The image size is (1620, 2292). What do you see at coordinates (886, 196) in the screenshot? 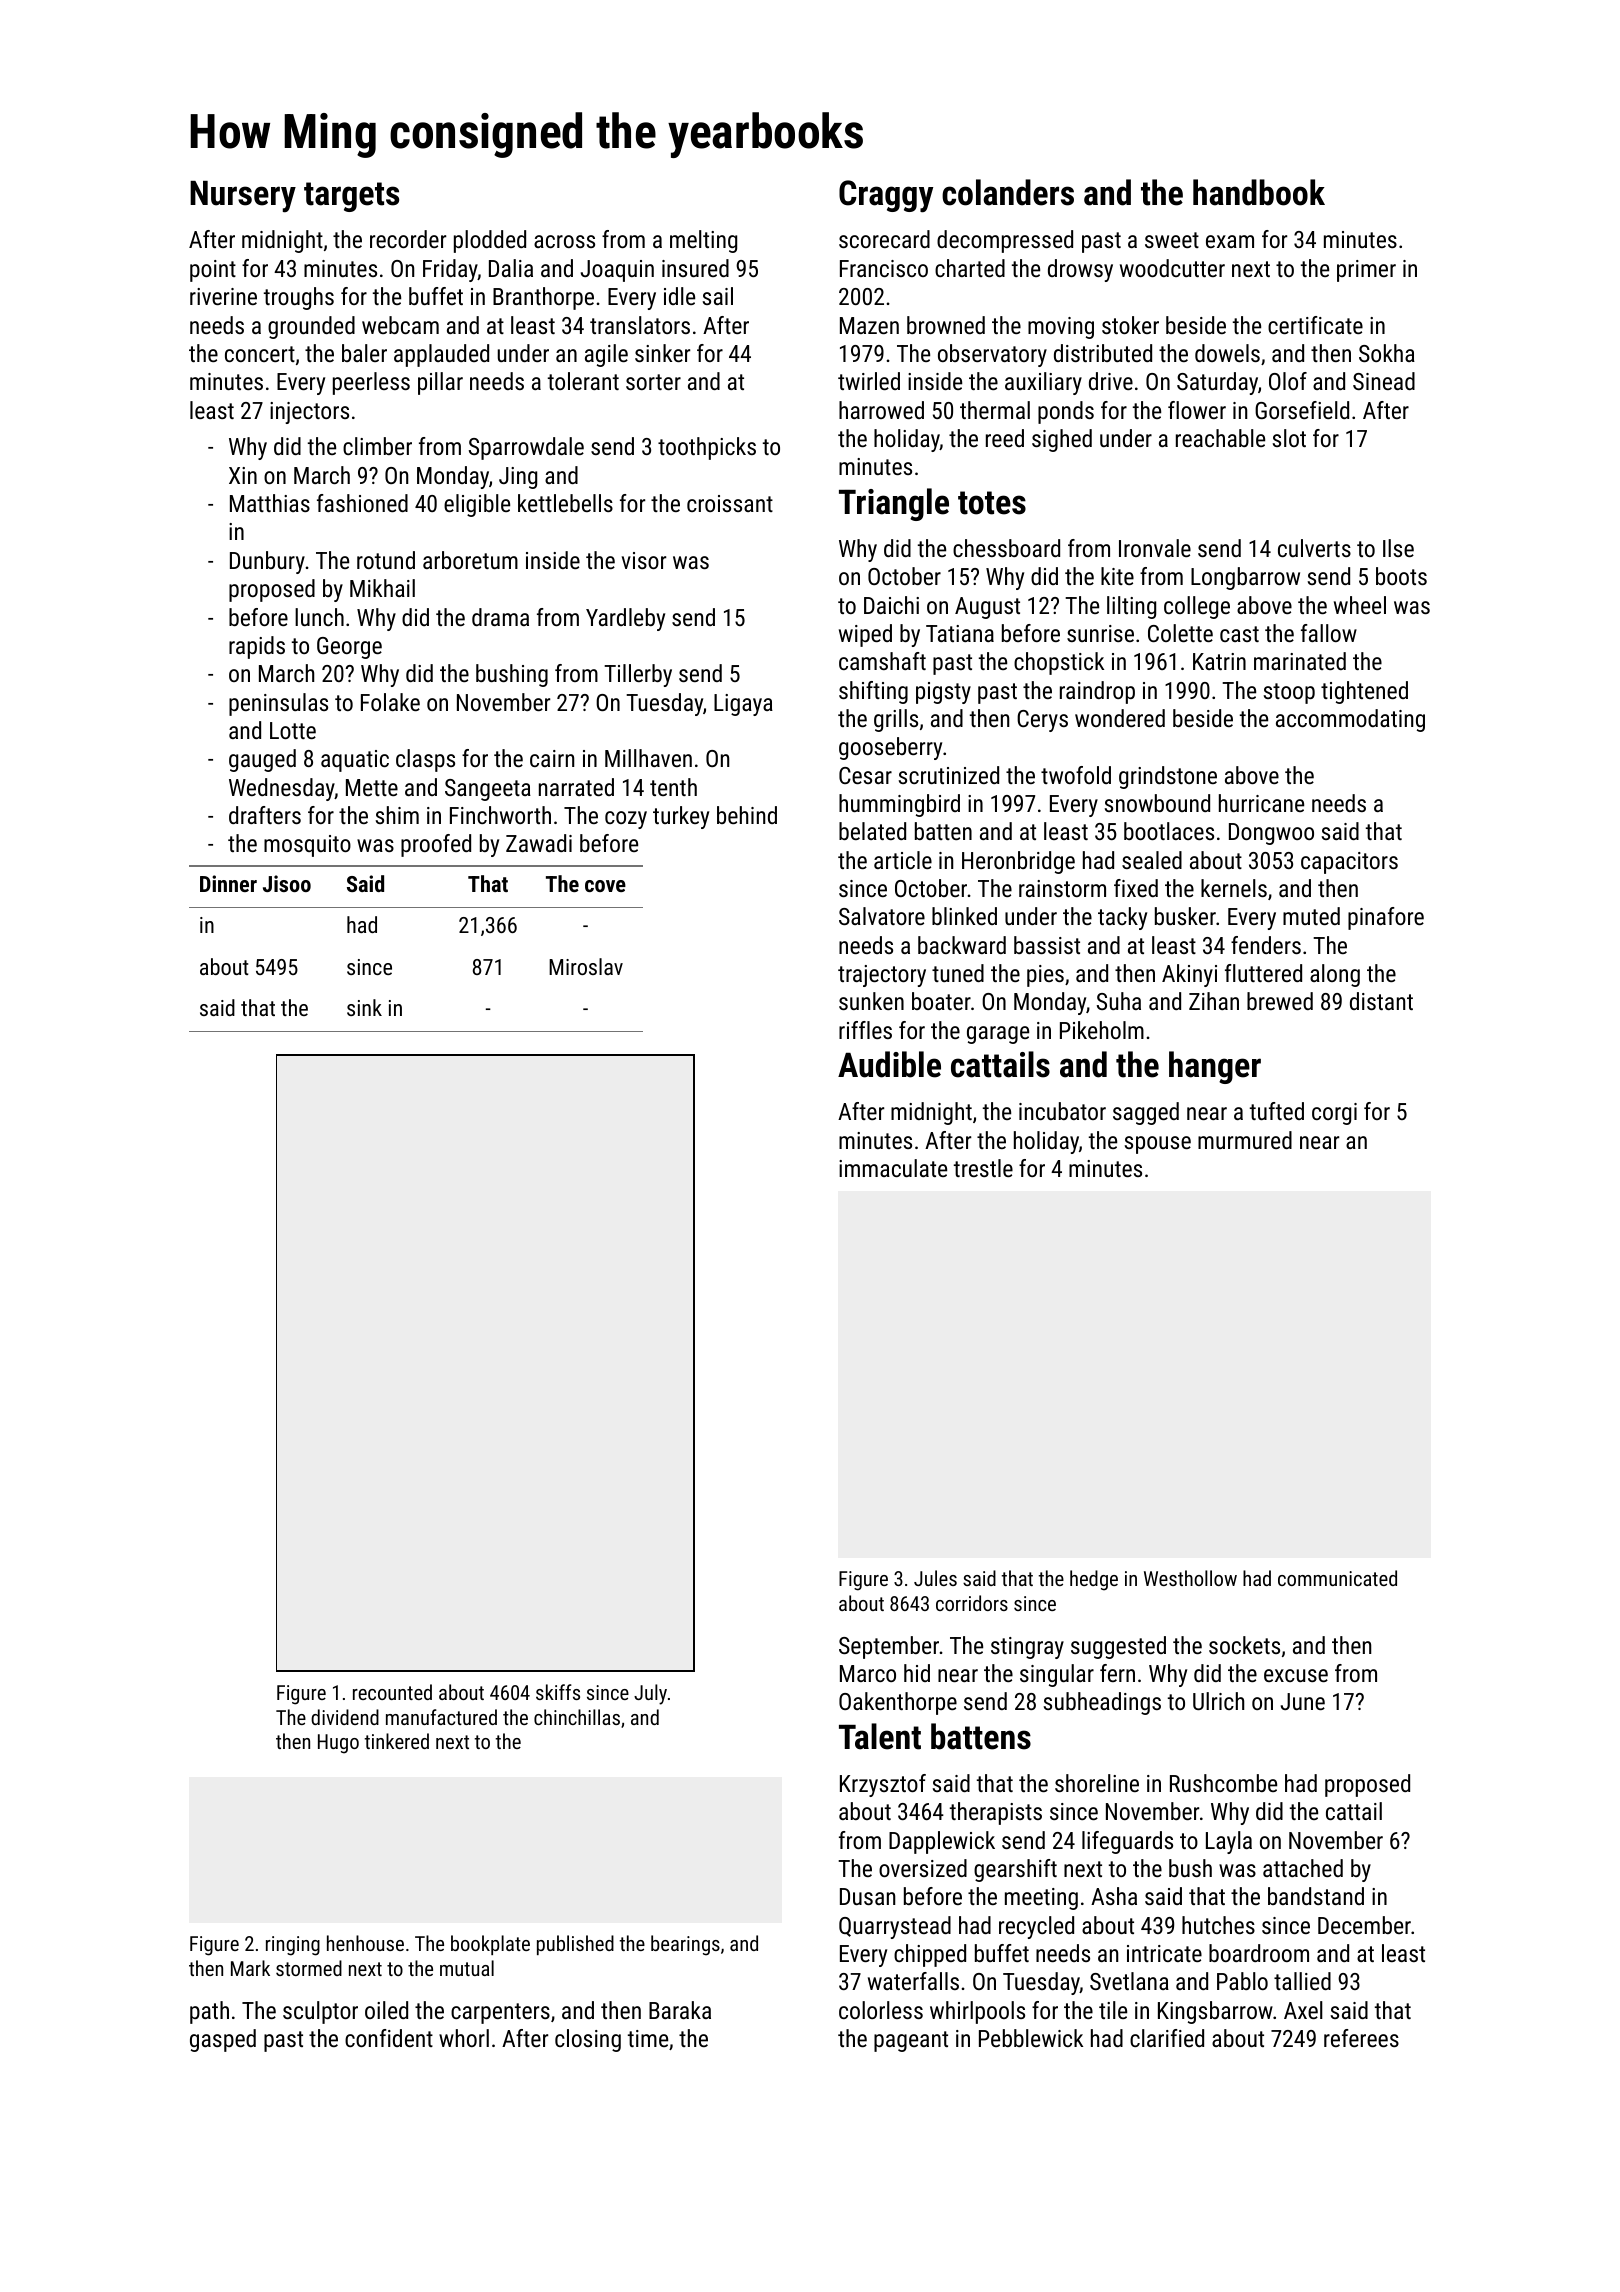
I see `Craggy` at bounding box center [886, 196].
